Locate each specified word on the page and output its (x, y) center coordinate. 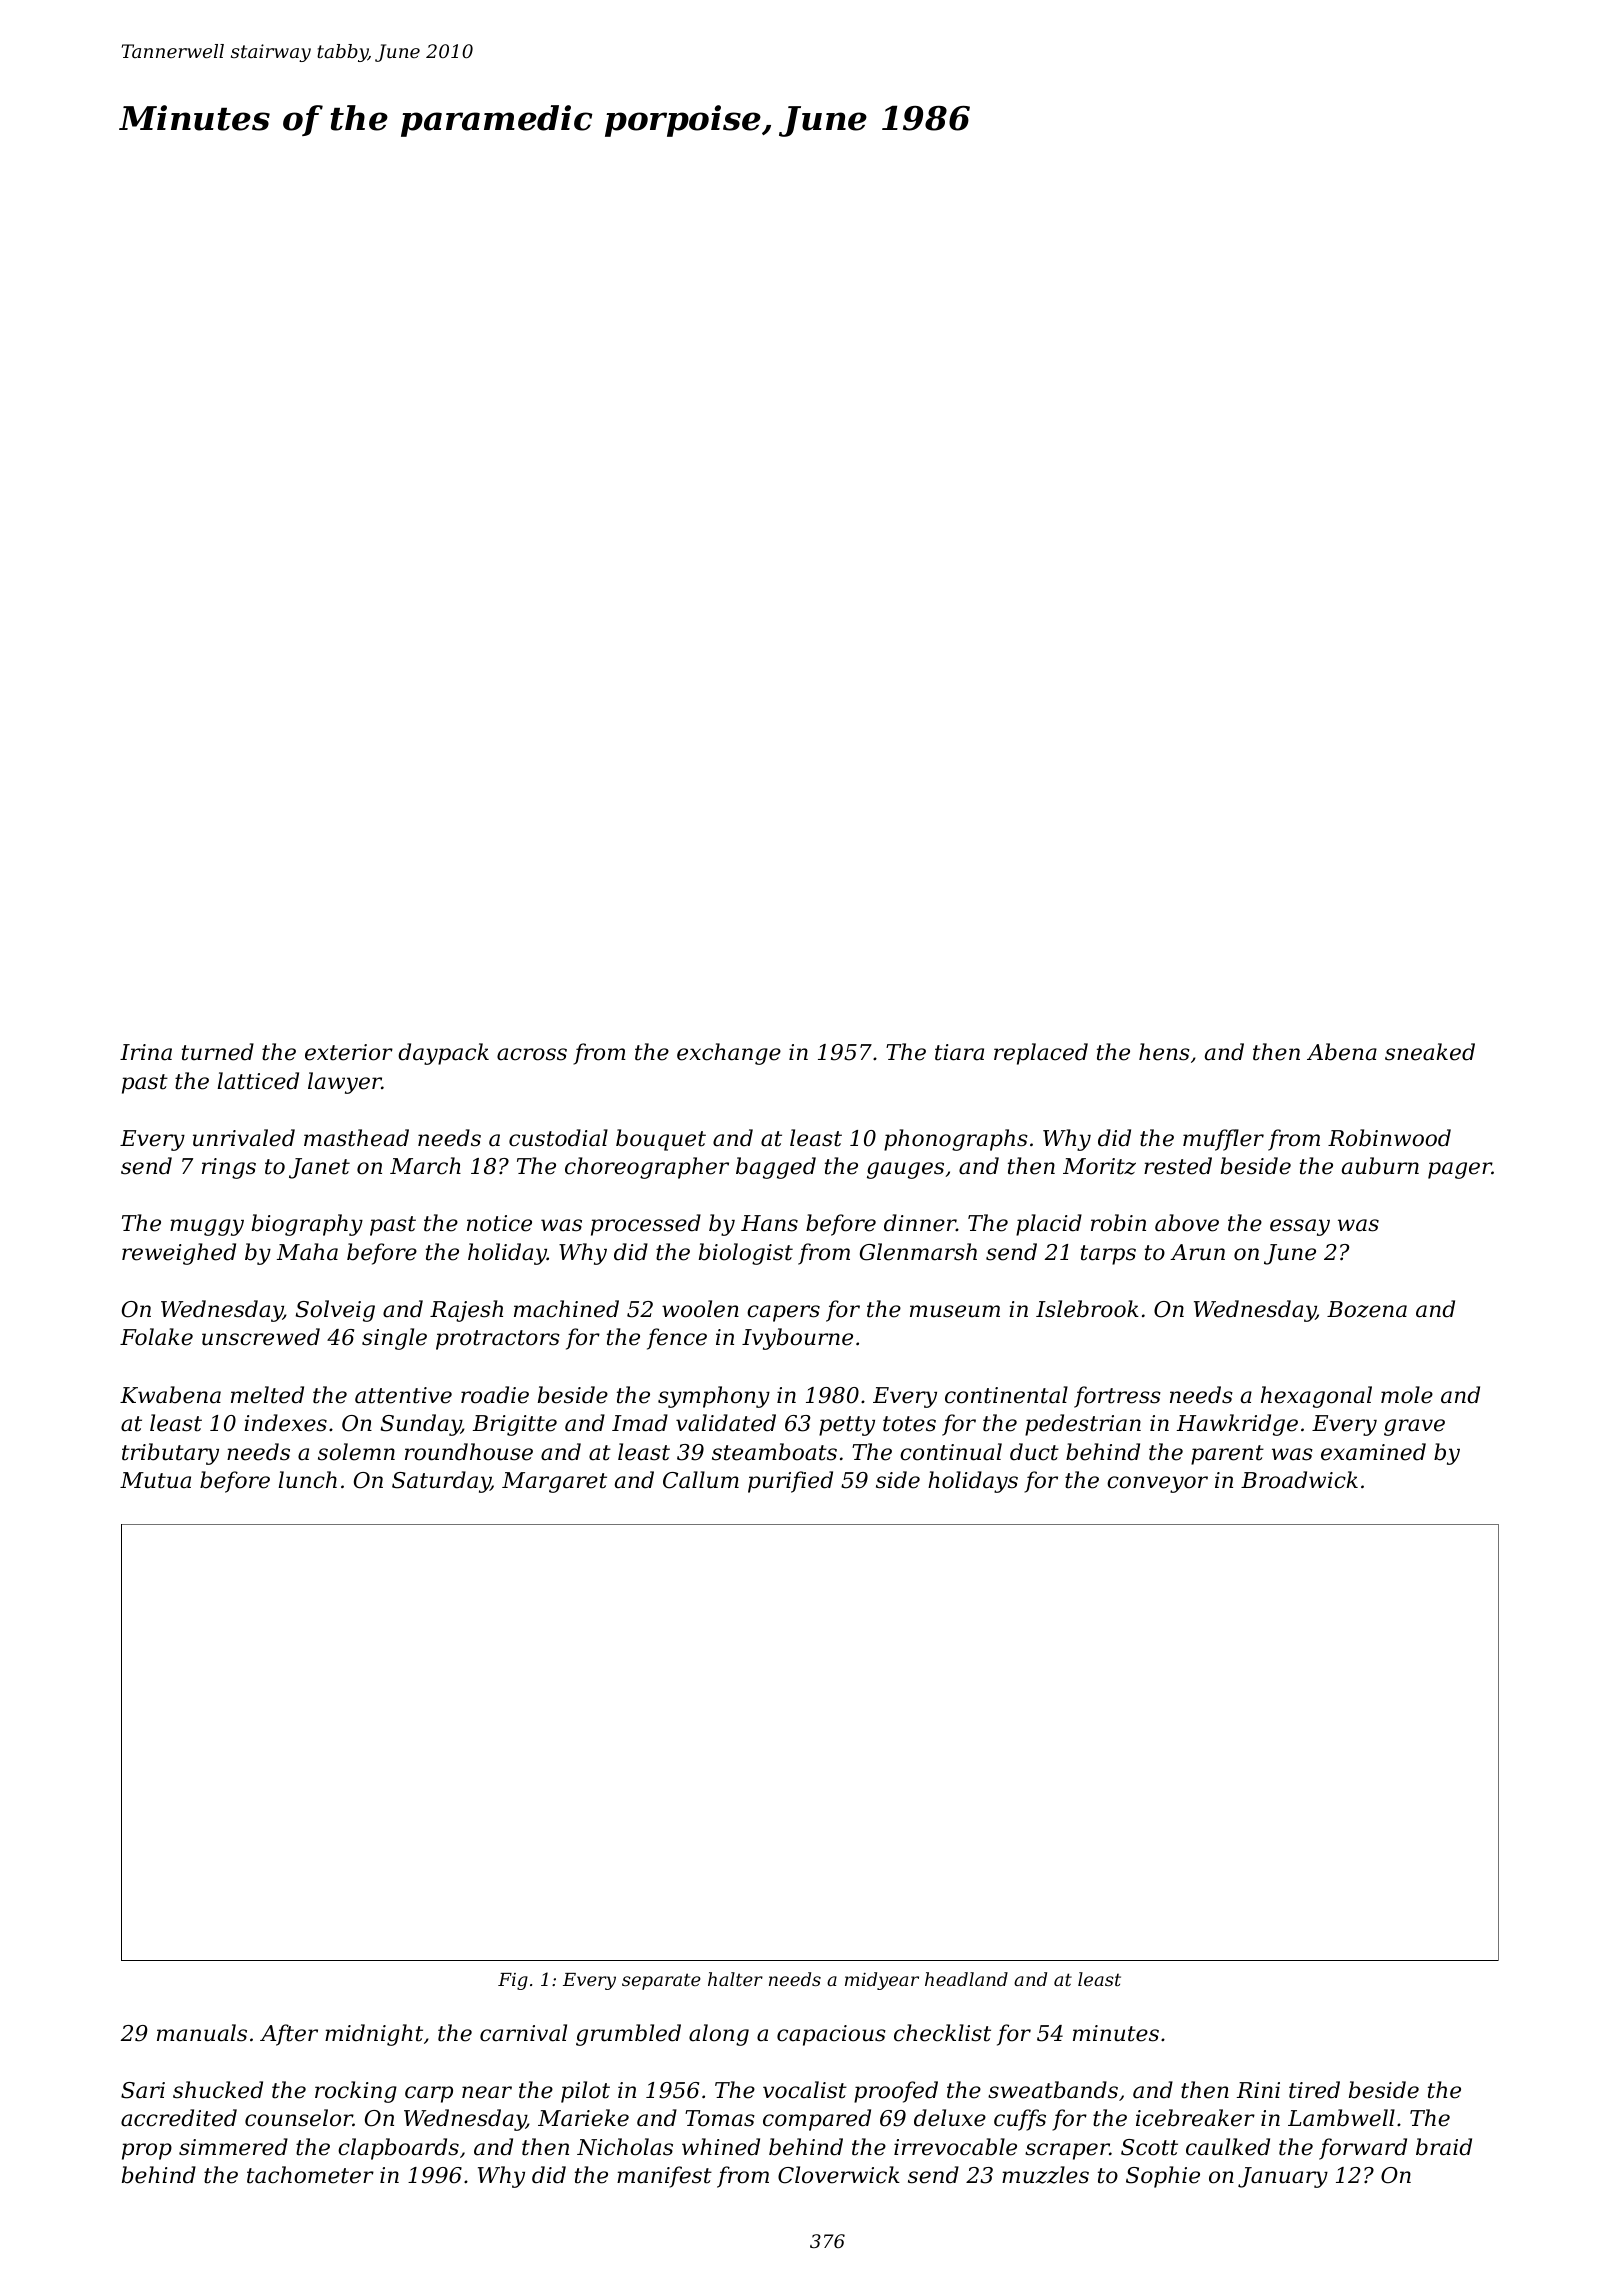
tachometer (310, 2175)
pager (1460, 1170)
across (532, 1054)
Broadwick (1299, 1480)
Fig (513, 1981)
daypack (443, 1054)
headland (966, 1979)
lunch (307, 1480)
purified (790, 1482)
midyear (882, 1981)
